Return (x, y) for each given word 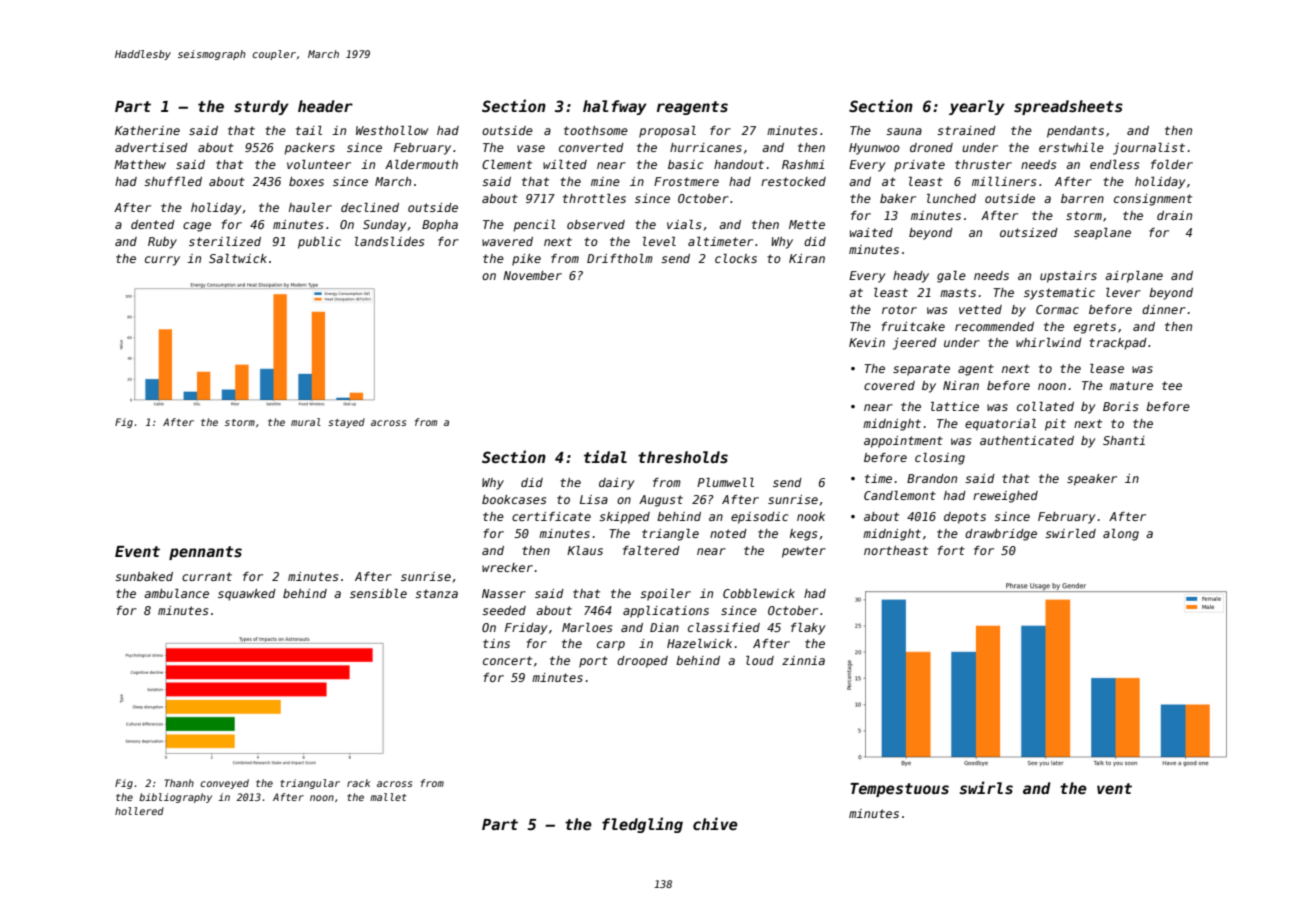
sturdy (261, 107)
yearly (977, 107)
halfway (615, 107)
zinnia (803, 660)
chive (715, 823)
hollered (139, 811)
